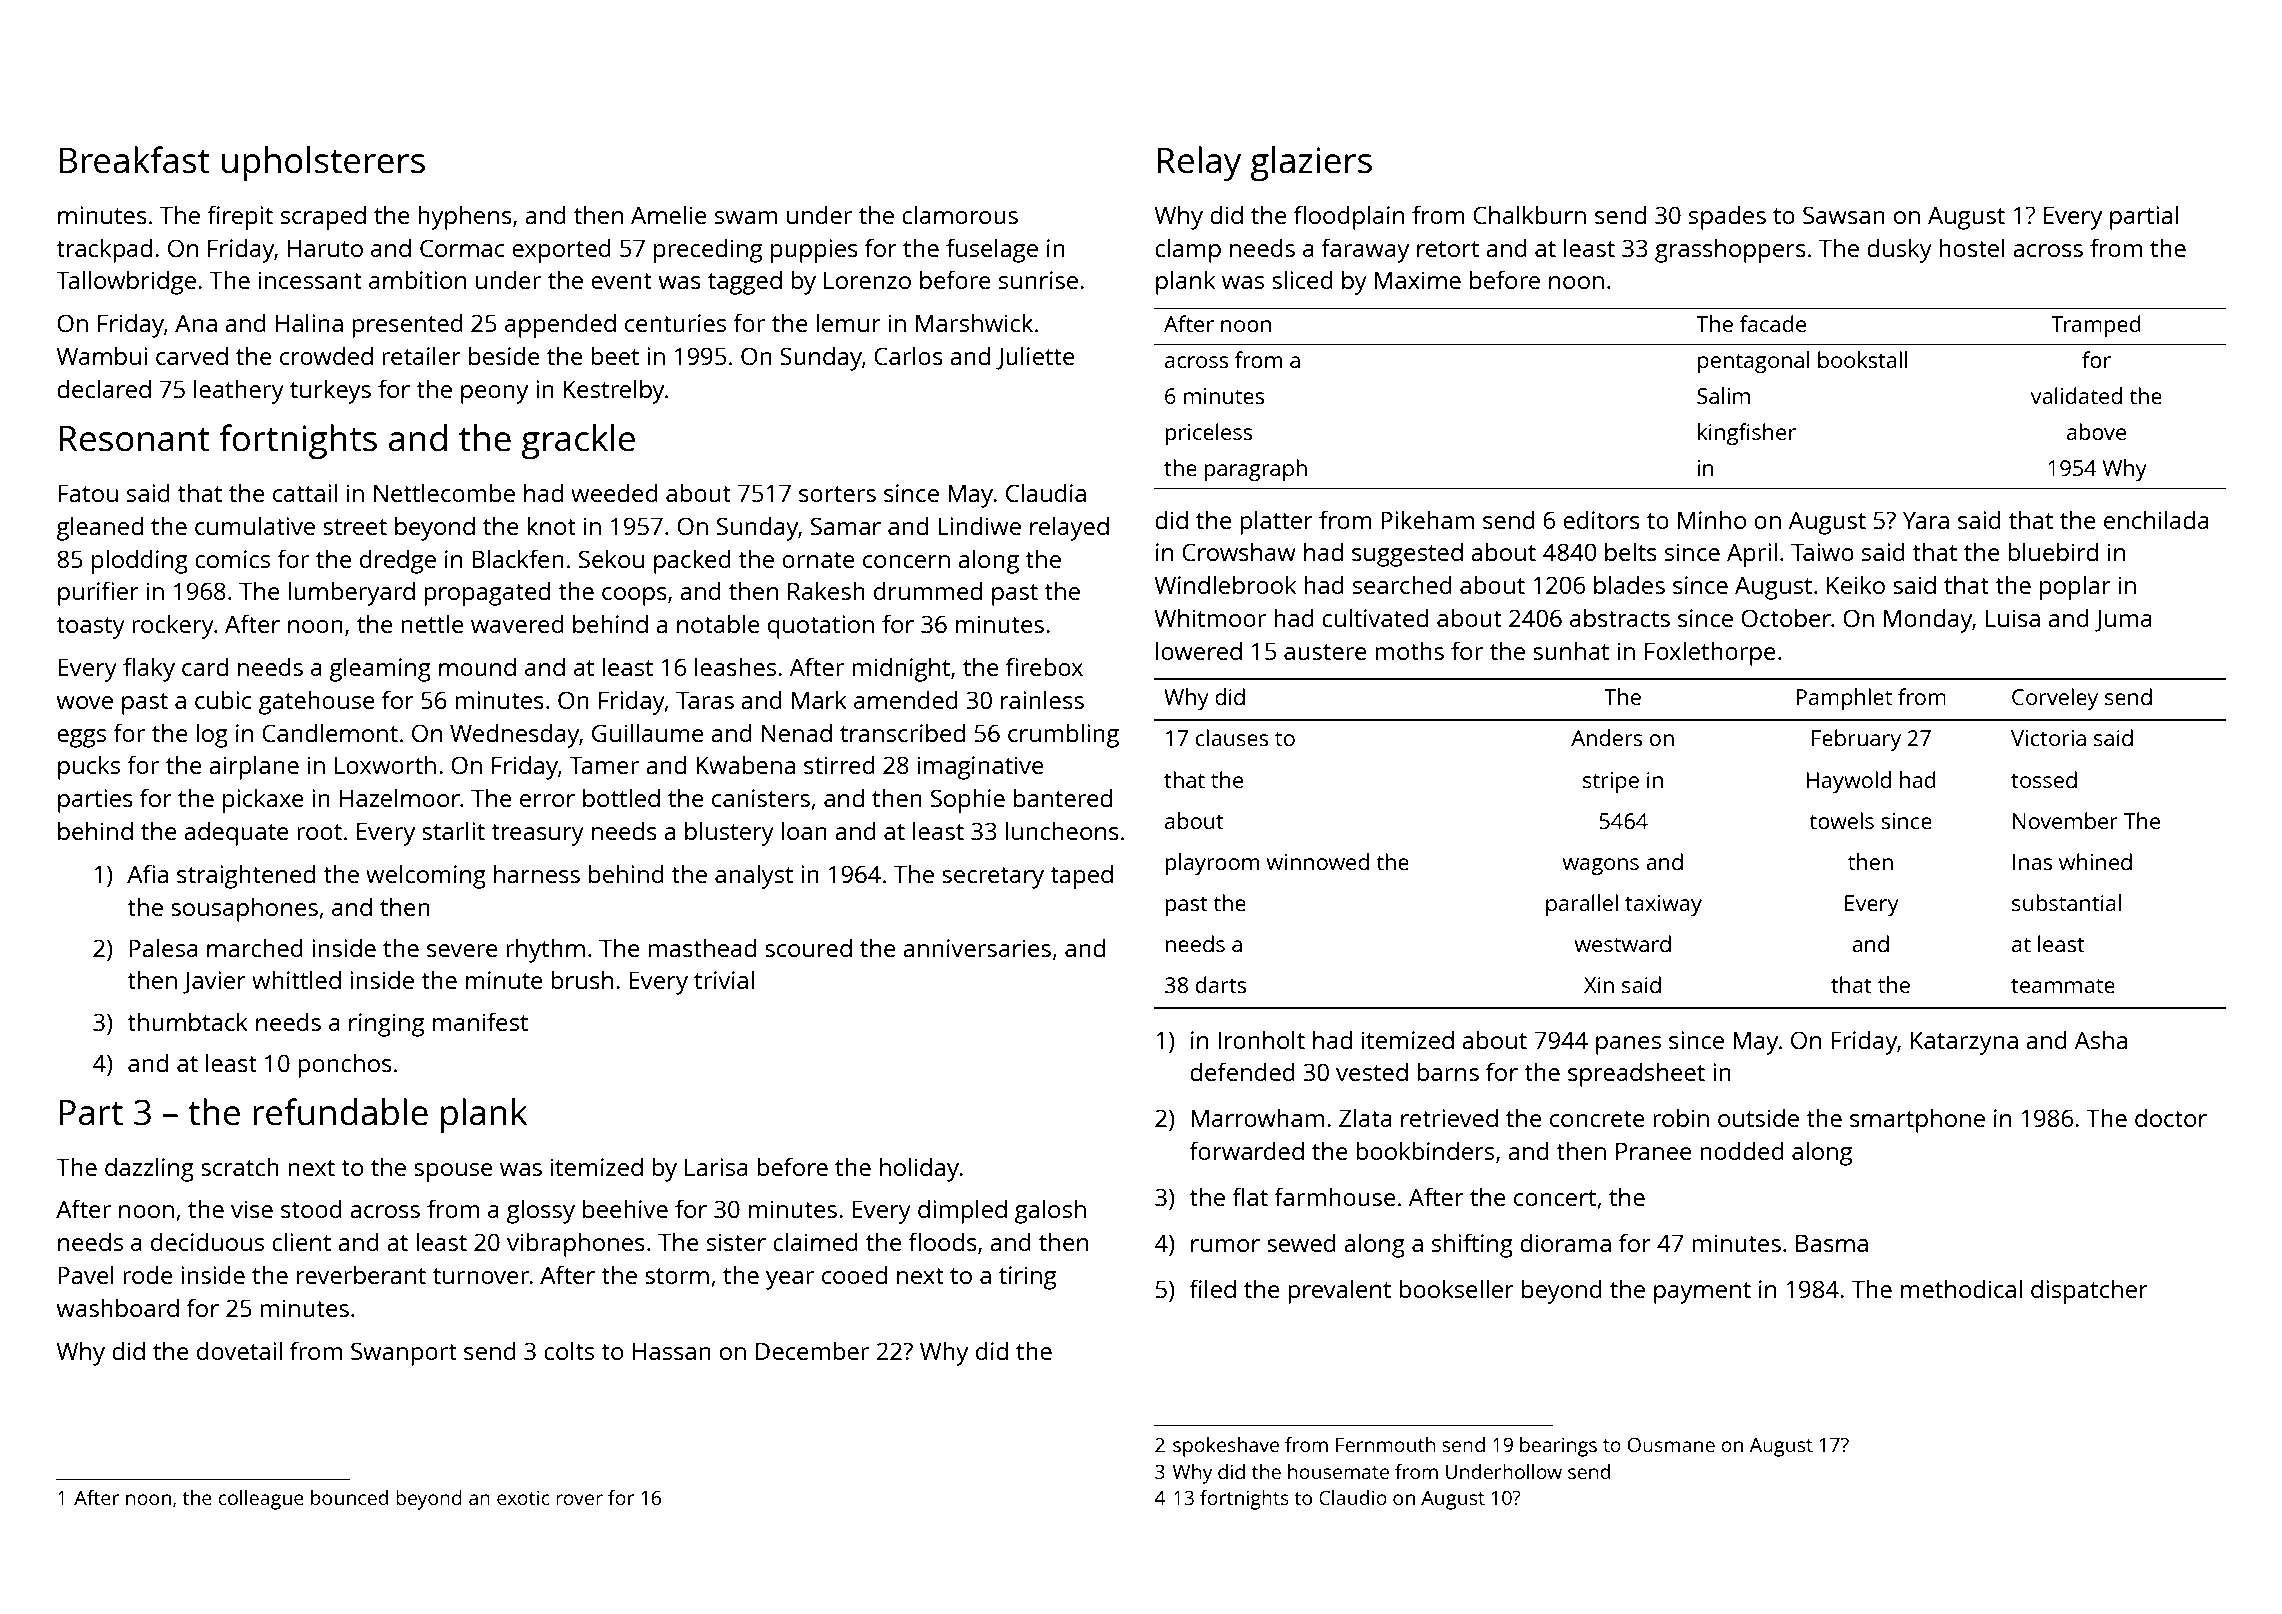 The height and width of the screenshot is (1614, 2282). I want to click on dispatcher, so click(2089, 1291).
